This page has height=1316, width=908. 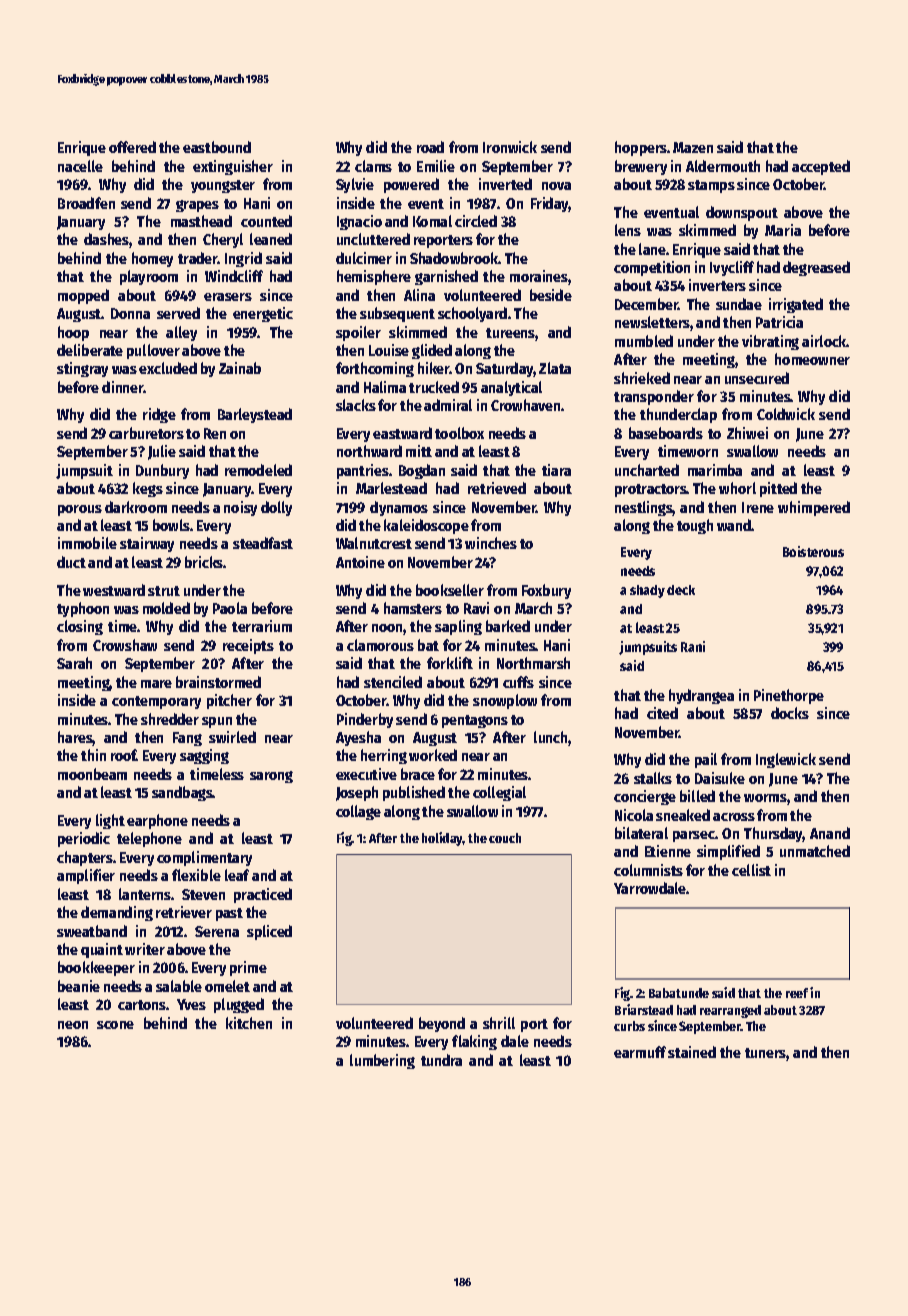 I want to click on Julie, so click(x=162, y=452).
